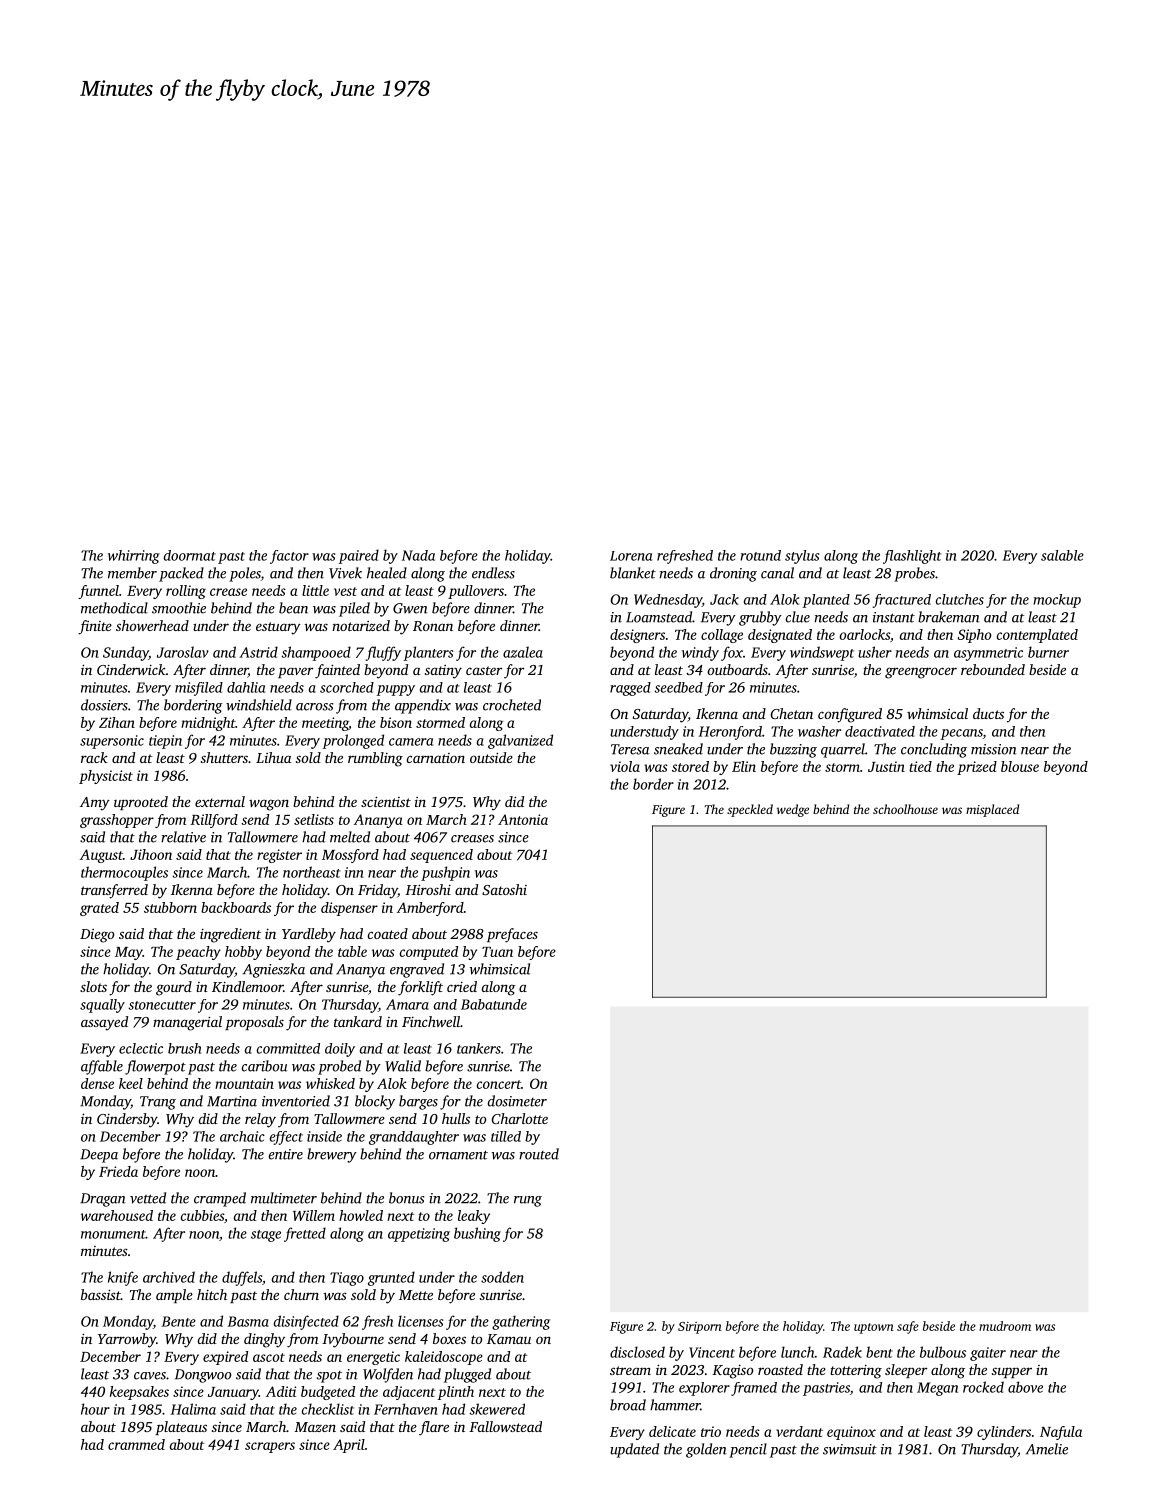 Image resolution: width=1169 pixels, height=1512 pixels. I want to click on misplaced, so click(992, 810).
